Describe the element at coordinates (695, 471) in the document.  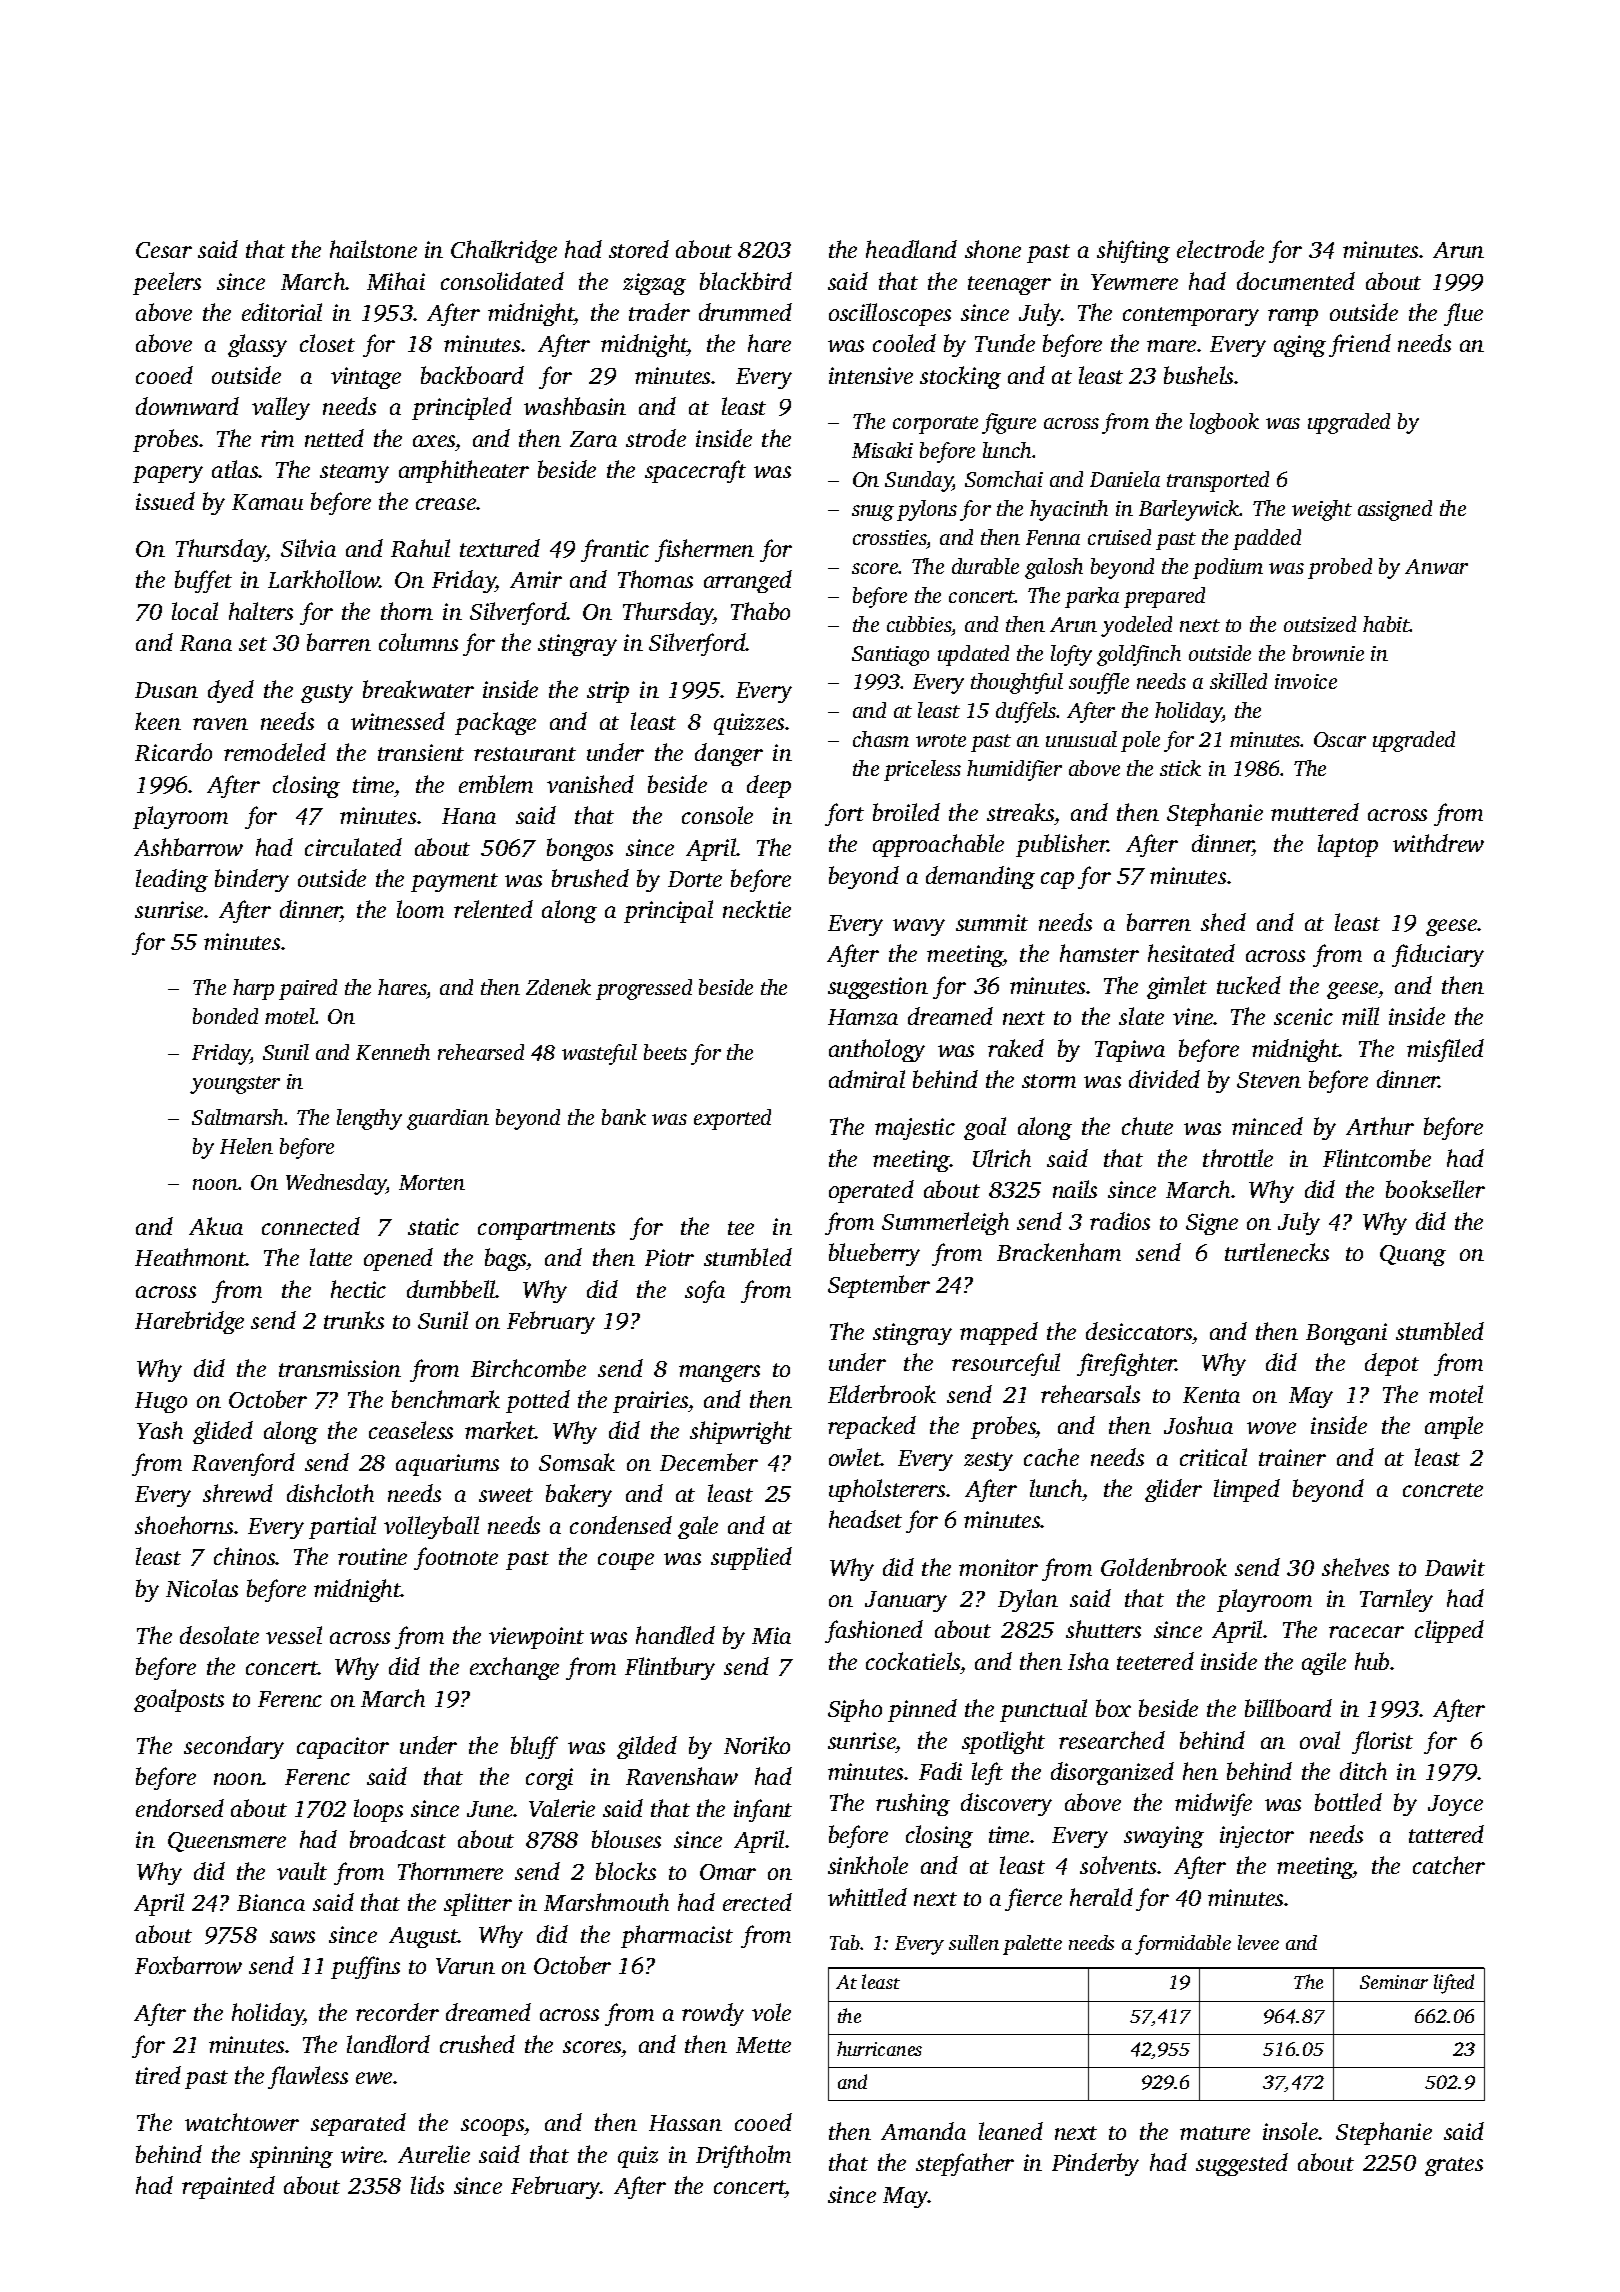
I see `spacecraft` at that location.
